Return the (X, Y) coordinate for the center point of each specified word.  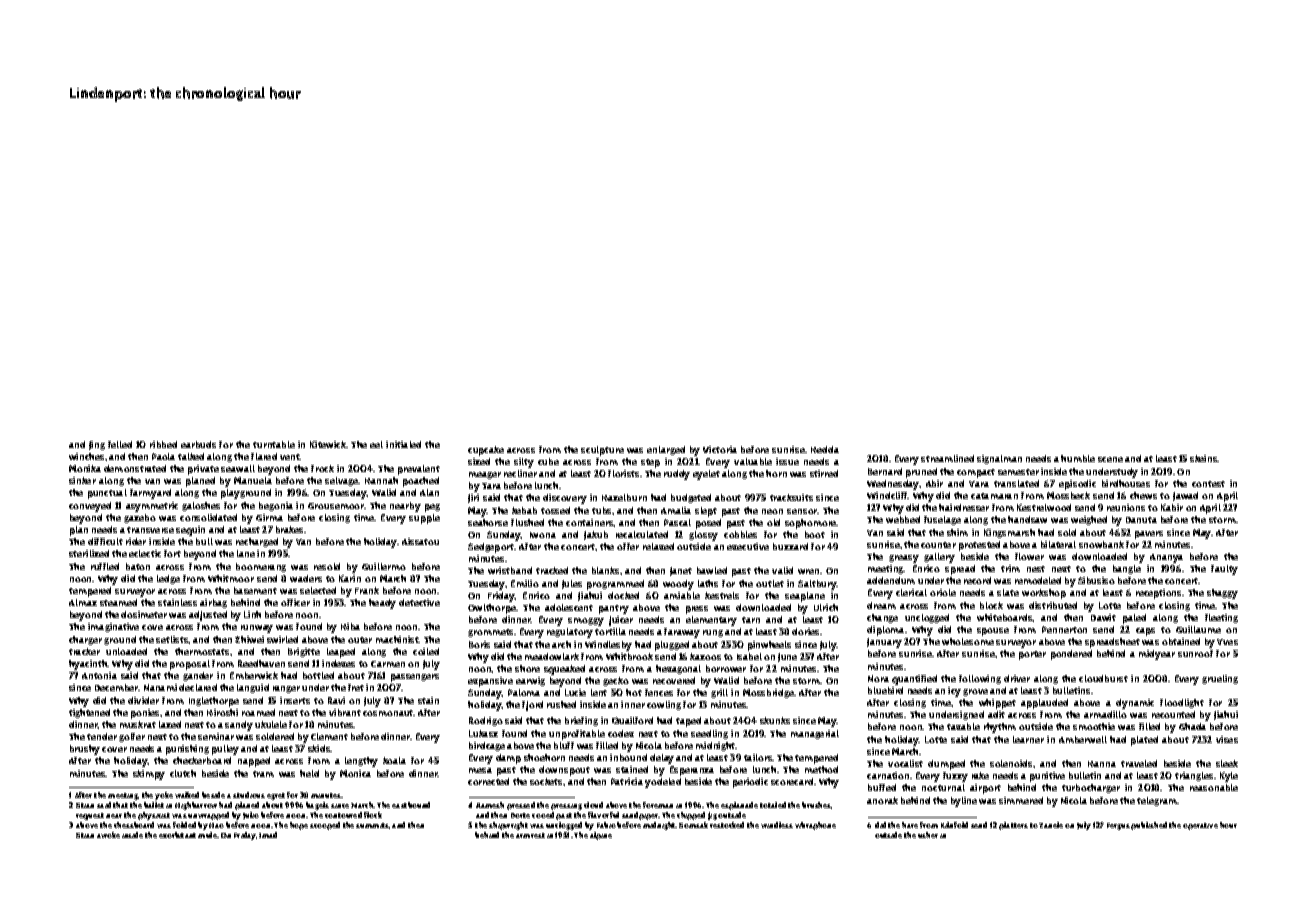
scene (1110, 459)
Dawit (1103, 617)
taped (688, 722)
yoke (164, 796)
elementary (711, 621)
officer (295, 602)
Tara (491, 486)
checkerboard (202, 760)
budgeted (691, 498)
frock (322, 468)
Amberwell (1083, 739)
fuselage (942, 520)
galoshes (201, 506)
